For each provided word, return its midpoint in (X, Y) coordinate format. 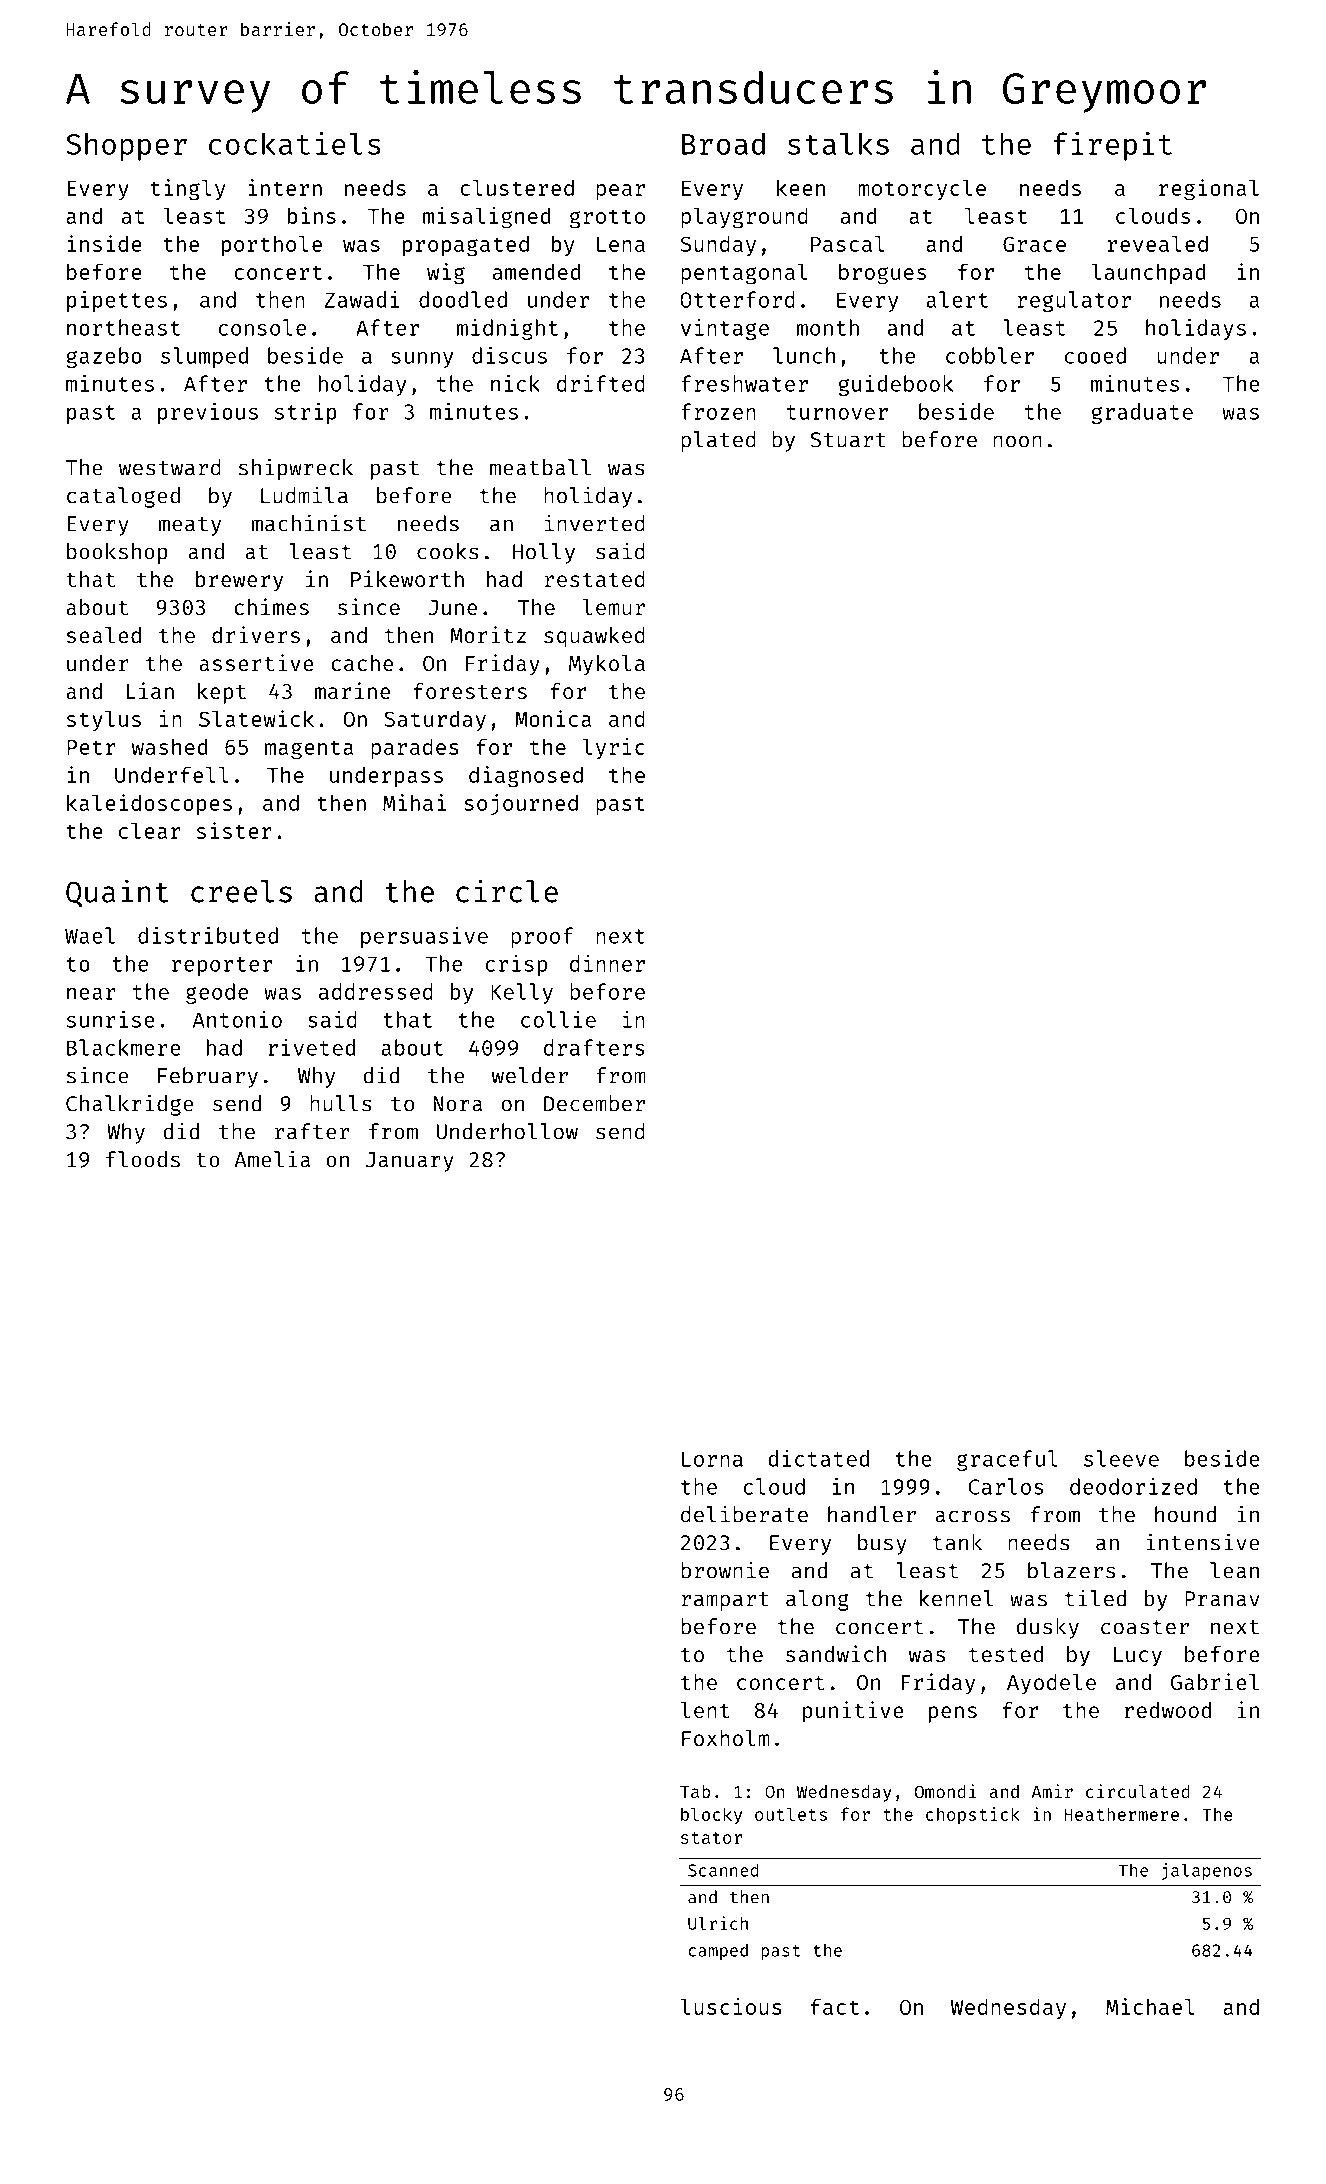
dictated (818, 1458)
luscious (731, 2006)
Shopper (126, 146)
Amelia (272, 1159)
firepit (1112, 146)
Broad (723, 143)
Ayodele (1051, 1684)
